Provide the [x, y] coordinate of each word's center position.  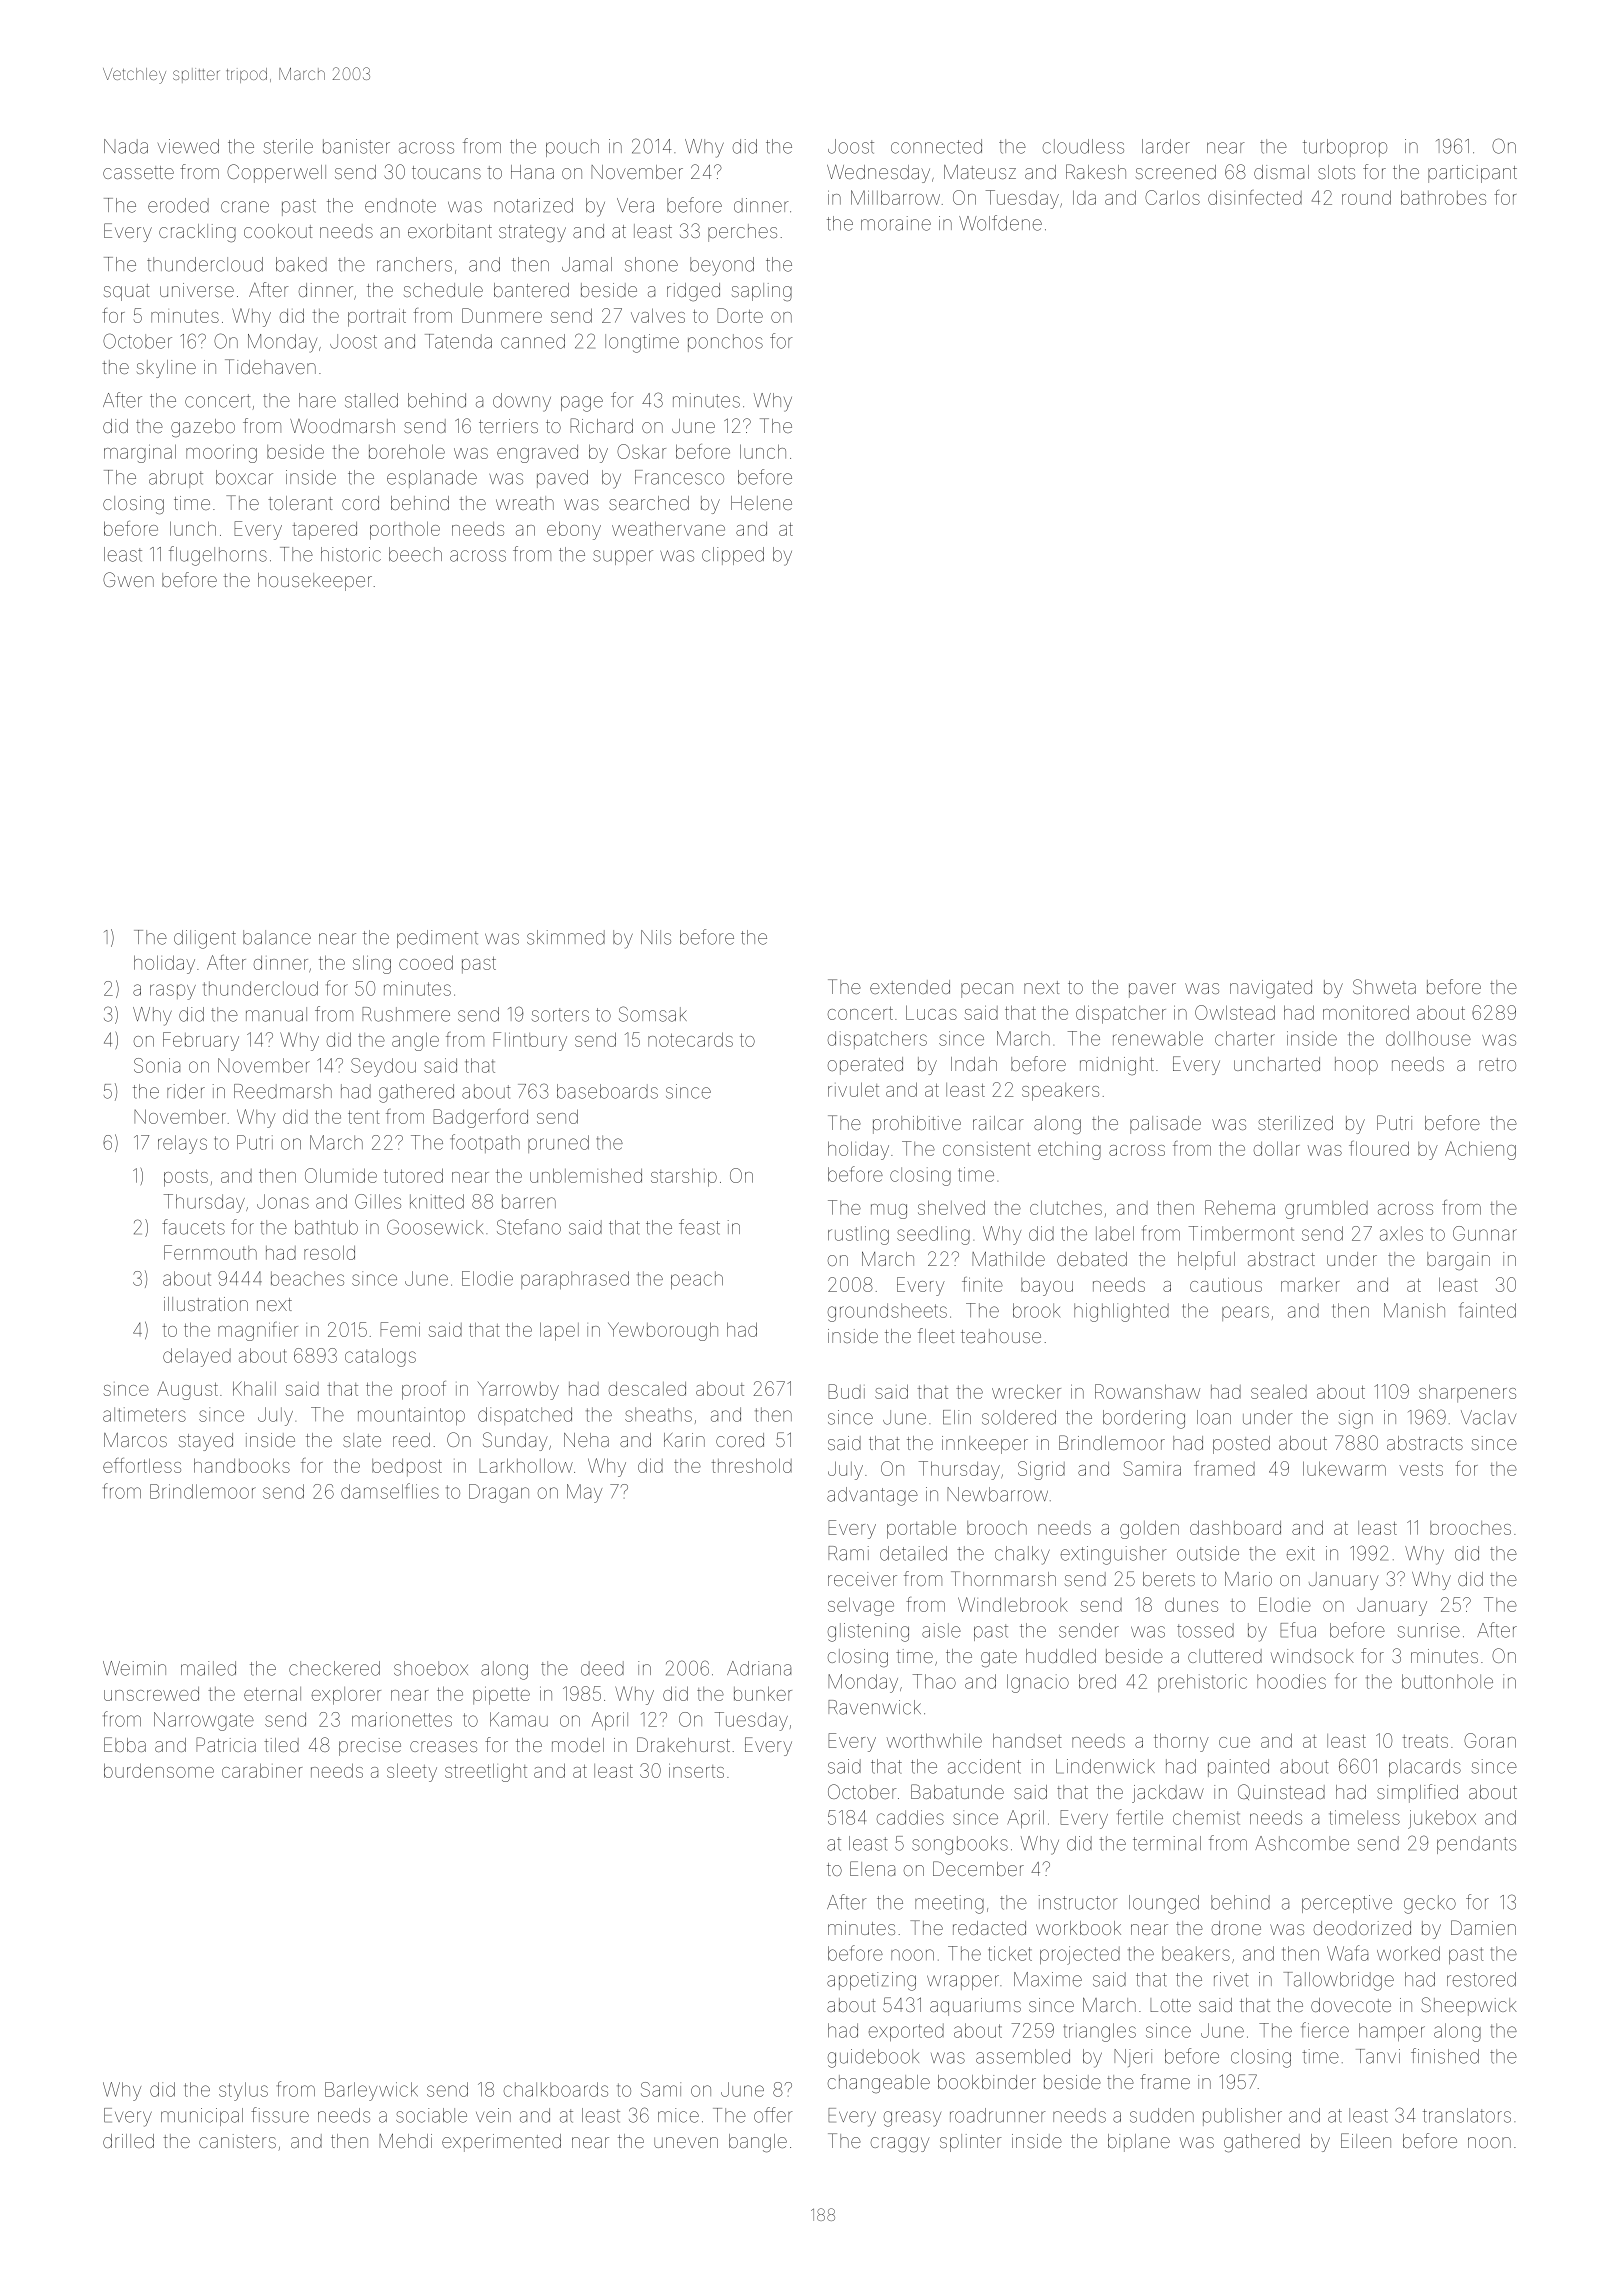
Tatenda [458, 341]
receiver [862, 1579]
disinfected [1255, 197]
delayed [197, 1357]
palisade [1165, 1125]
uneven [686, 2142]
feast [699, 1227]
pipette [501, 1695]
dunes [1191, 1604]
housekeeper [315, 582]
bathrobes [1443, 197]
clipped [733, 556]
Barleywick [371, 2091]
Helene [761, 503]
